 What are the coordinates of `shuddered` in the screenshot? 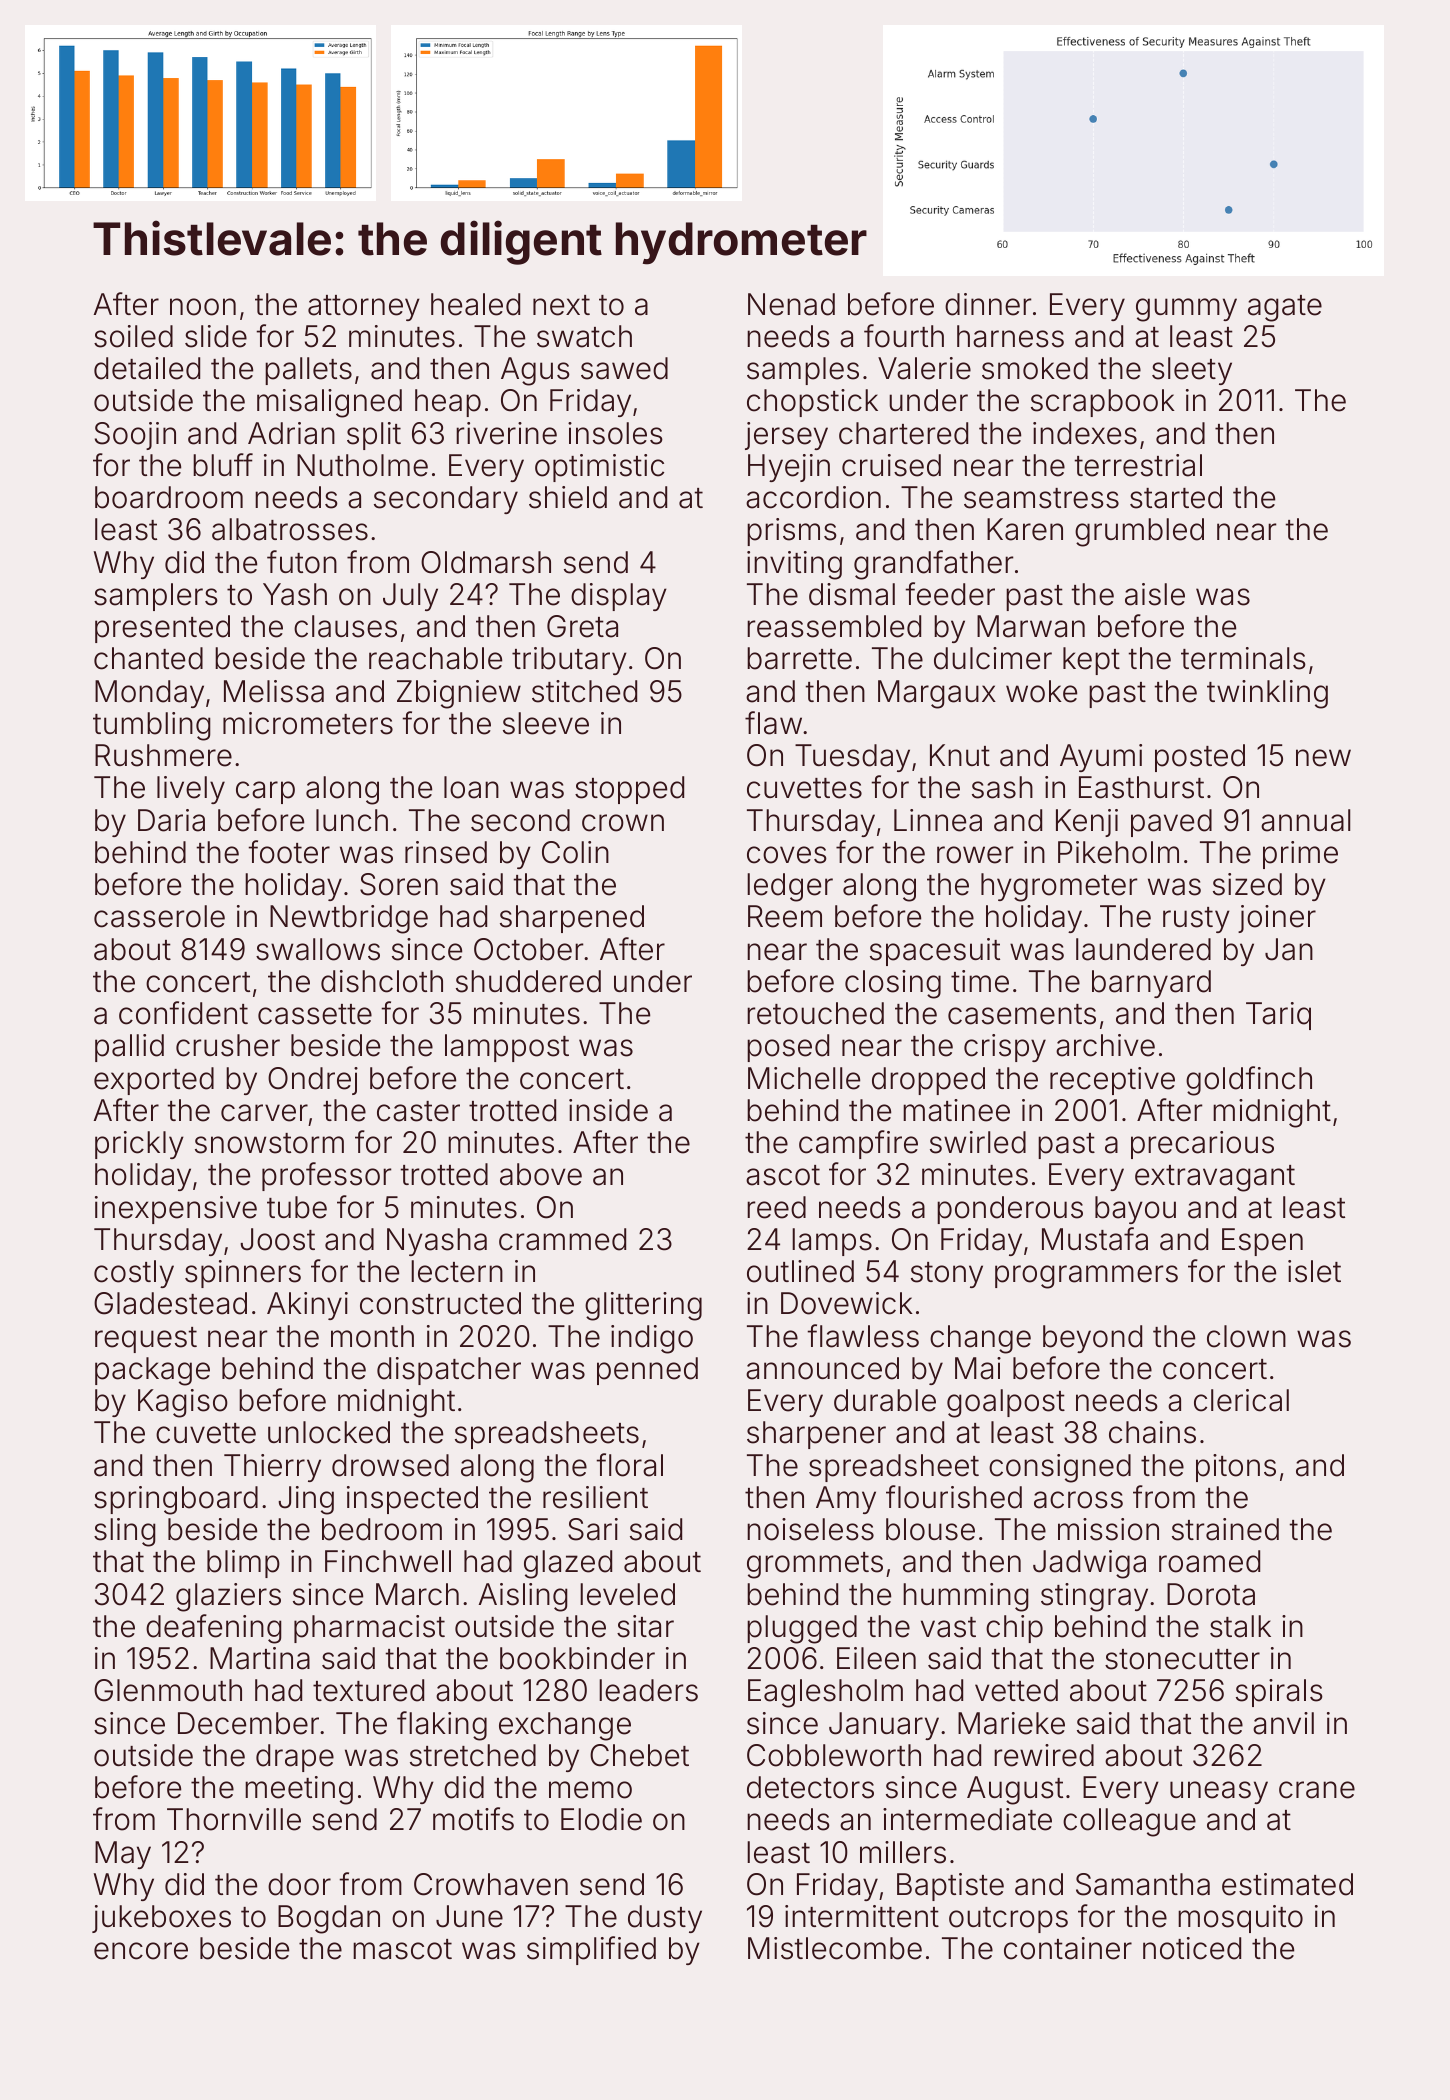 It's located at (528, 981).
